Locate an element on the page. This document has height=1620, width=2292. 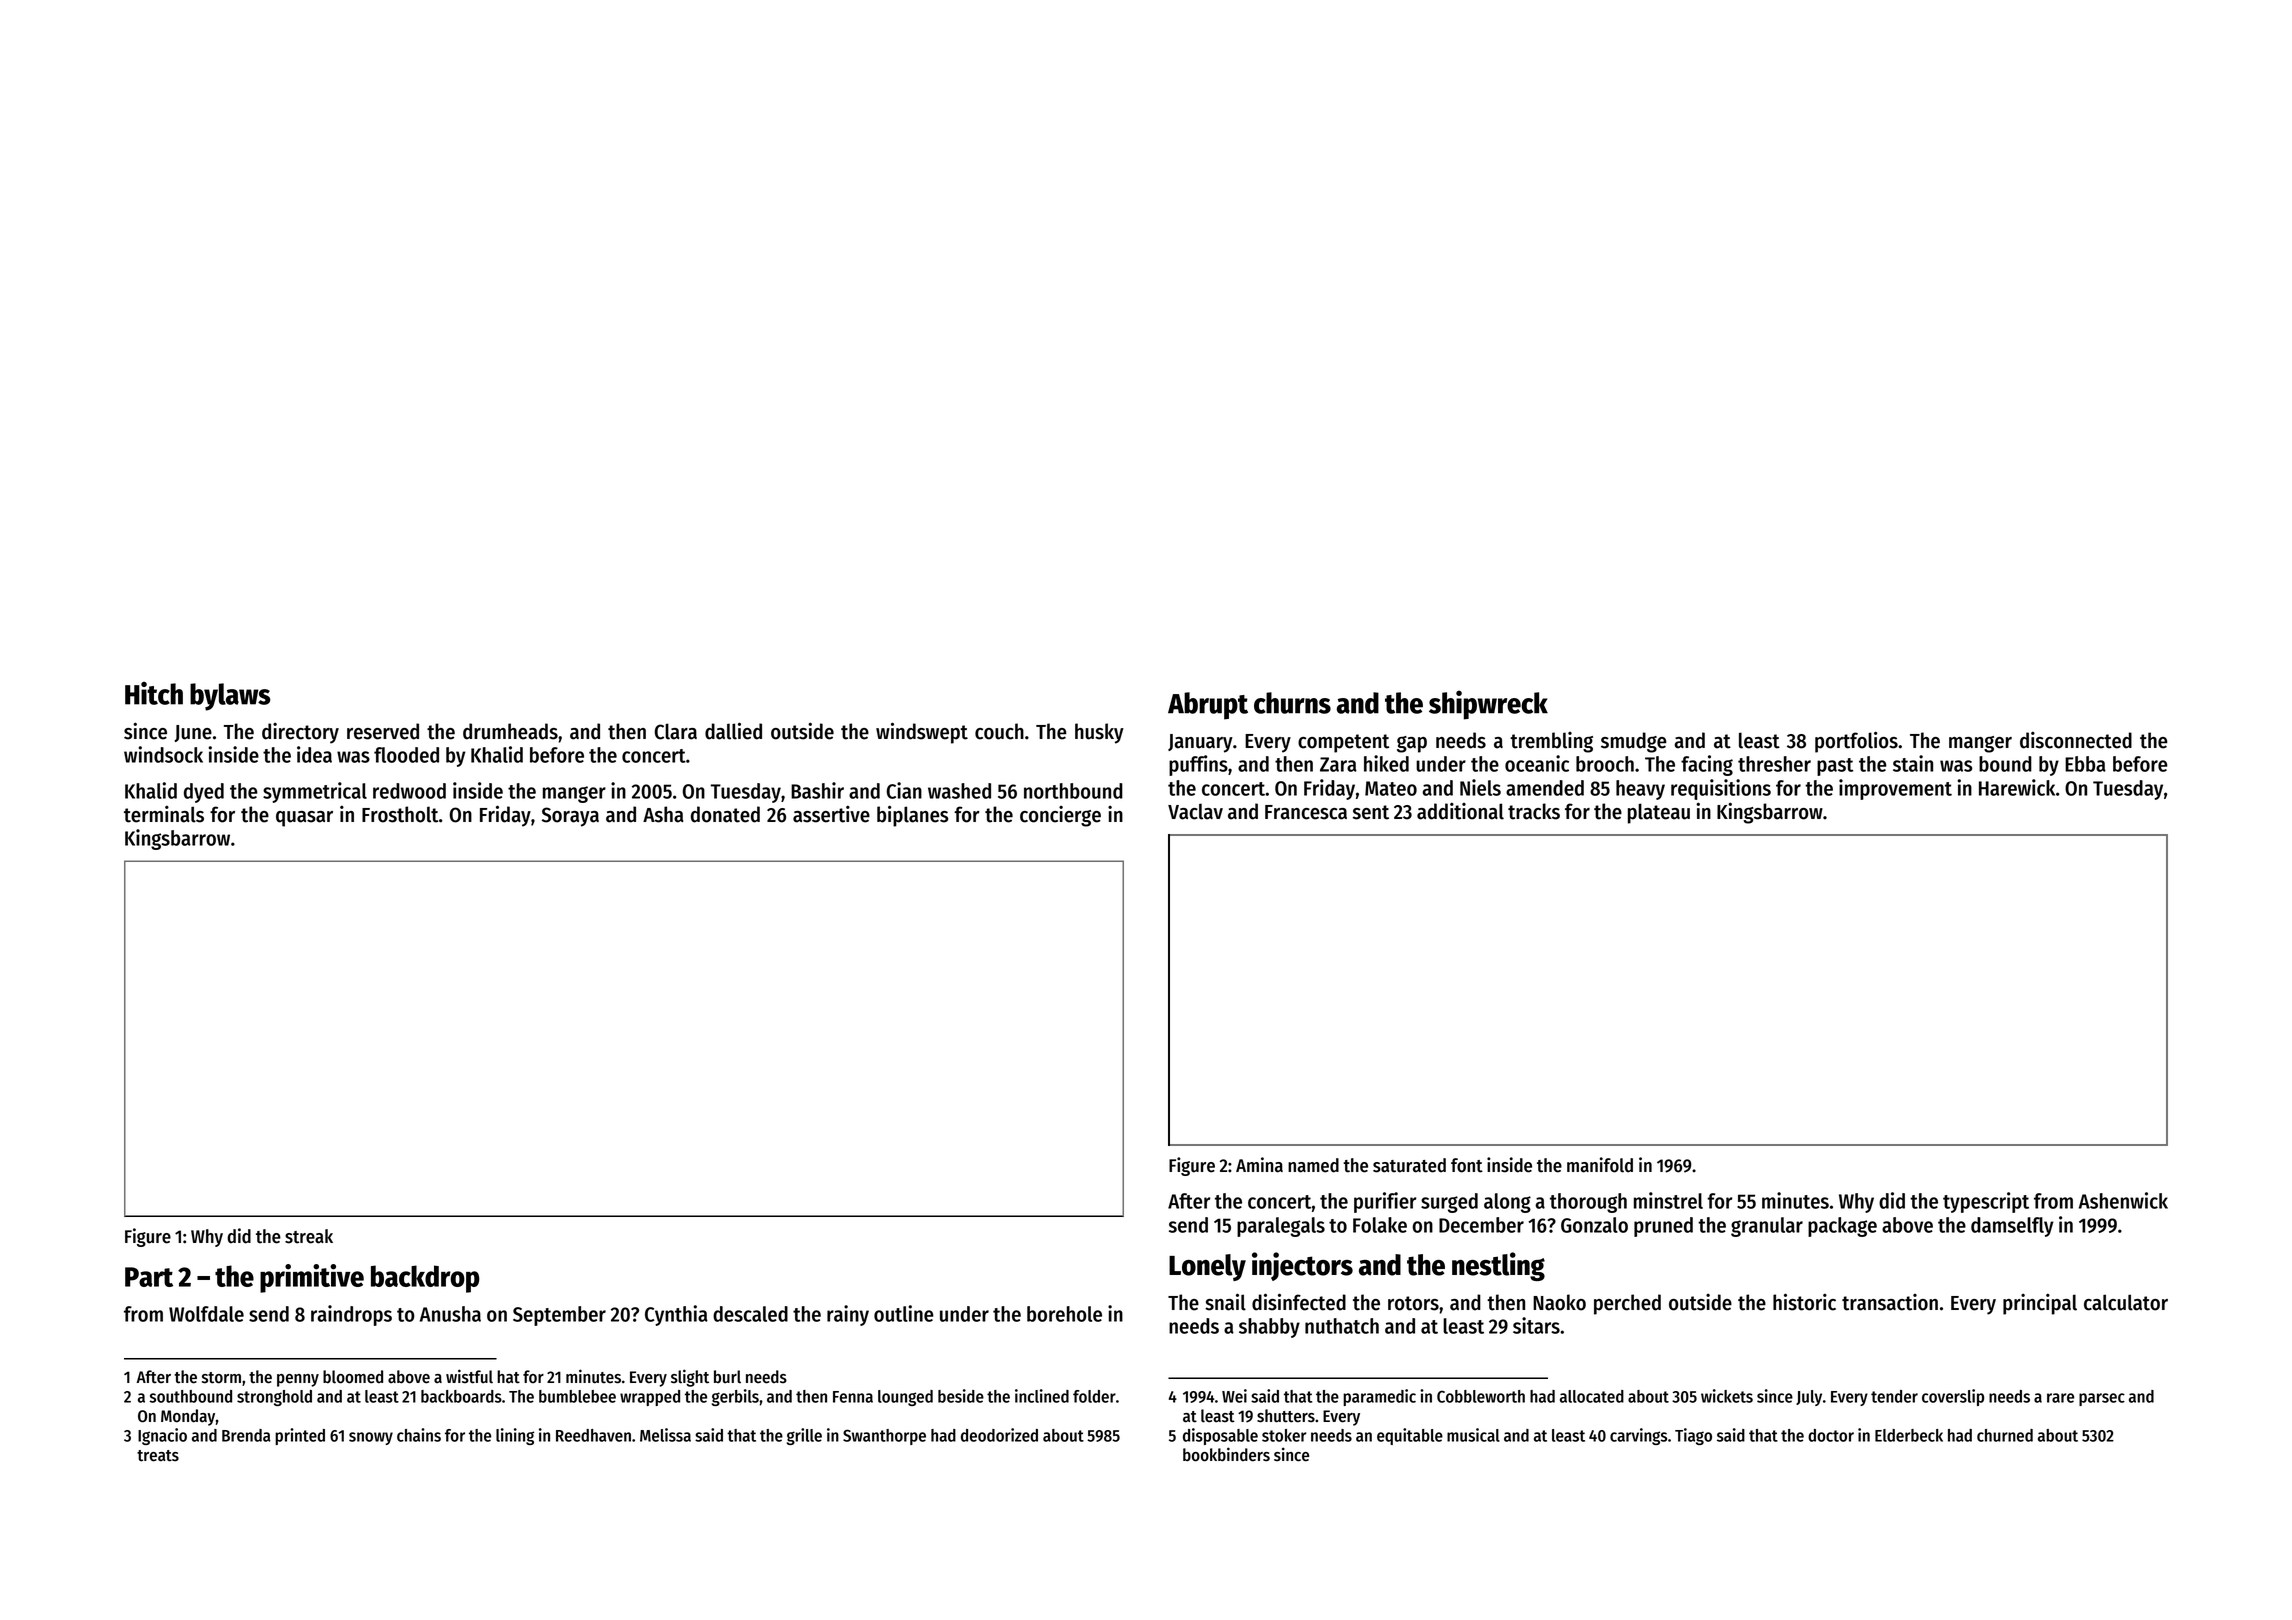
Monday is located at coordinates (188, 1417).
